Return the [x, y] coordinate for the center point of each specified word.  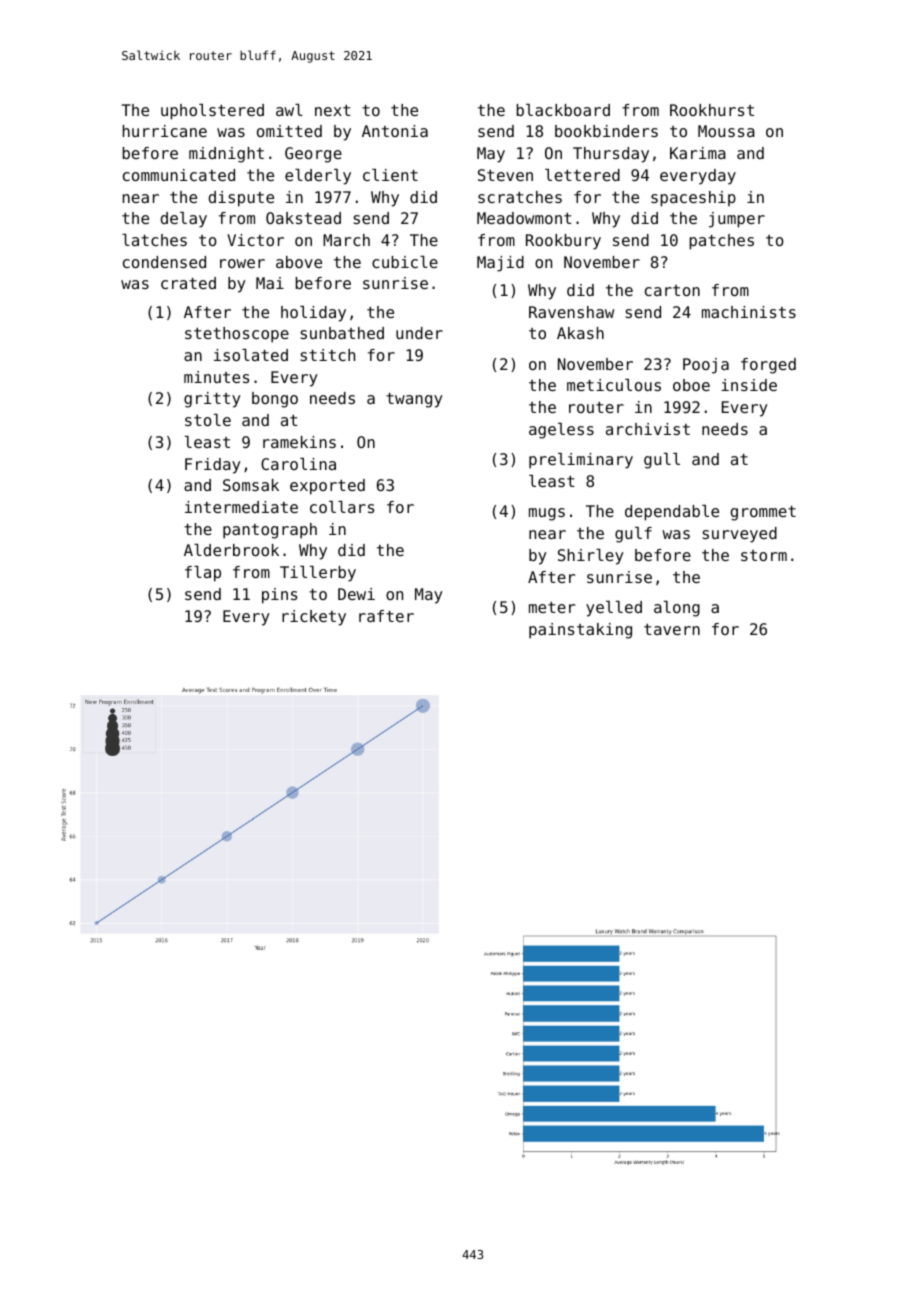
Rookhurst [712, 110]
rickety [314, 618]
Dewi [356, 594]
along [677, 609]
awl [289, 110]
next [333, 110]
